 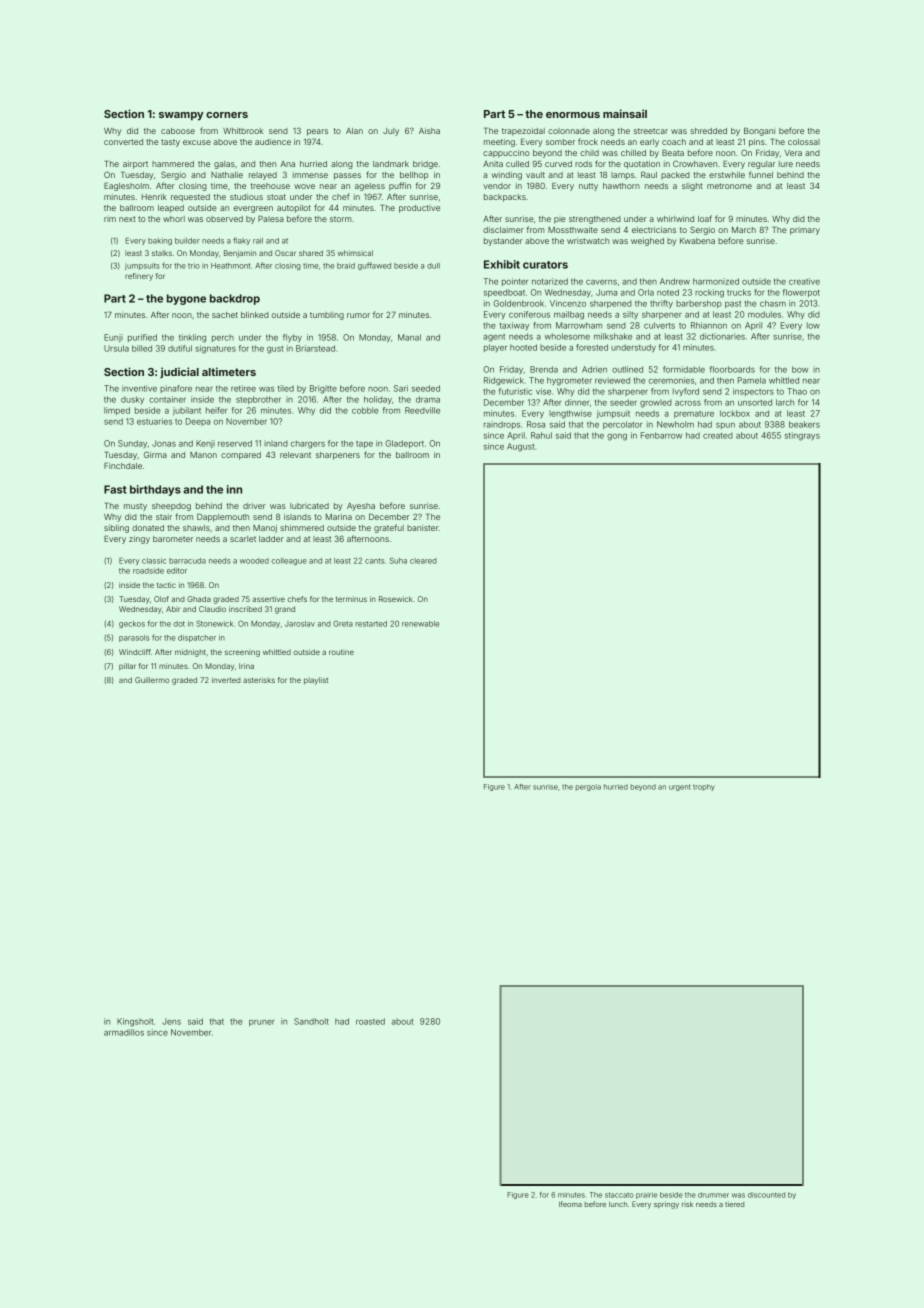 I want to click on tiered, so click(x=734, y=1204).
